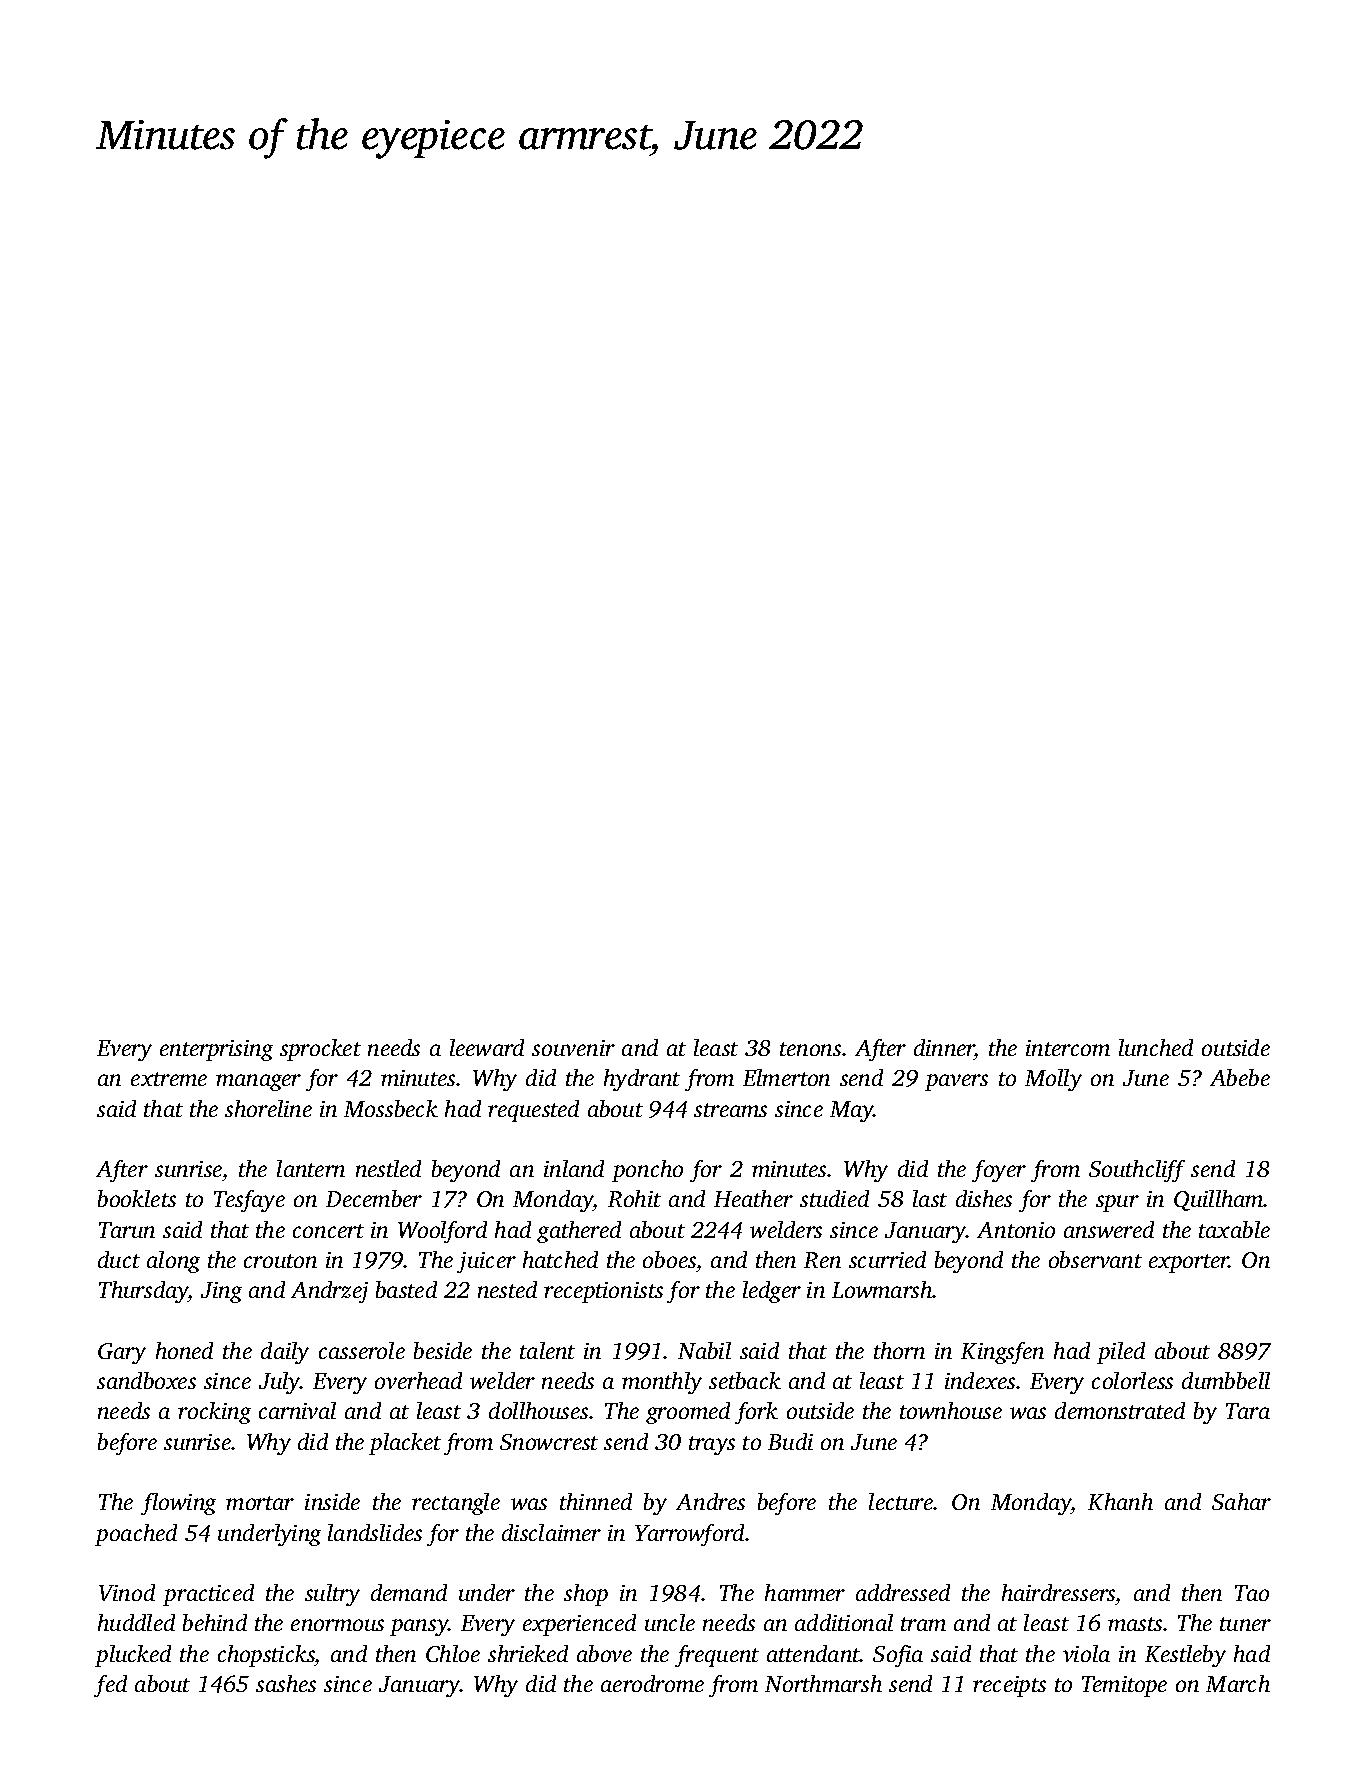 The height and width of the page is (1771, 1368). I want to click on Heather, so click(753, 1198).
